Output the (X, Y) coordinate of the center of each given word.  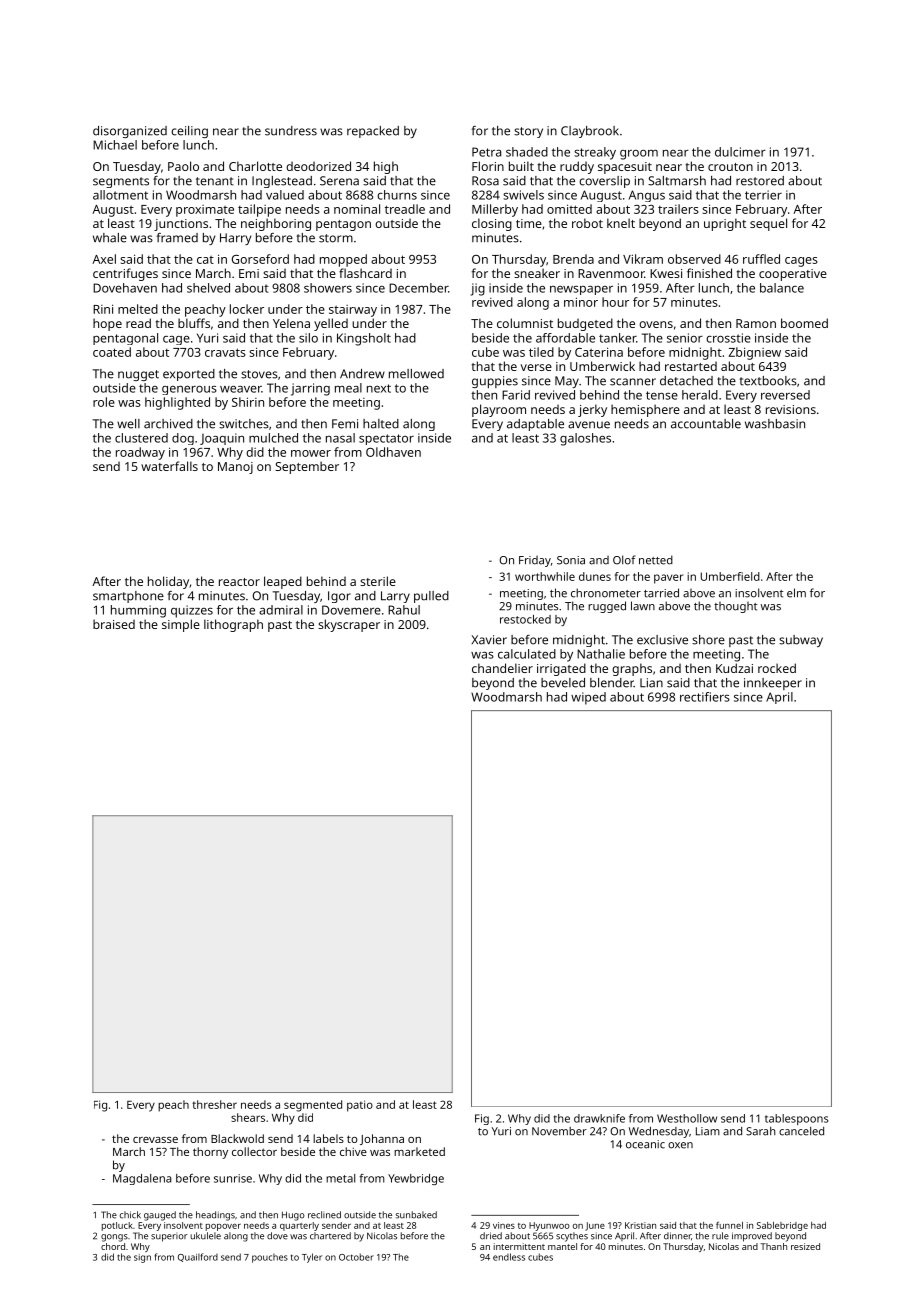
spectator (386, 439)
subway (801, 641)
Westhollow (687, 1118)
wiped (588, 698)
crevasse (155, 1140)
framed (177, 238)
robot (587, 223)
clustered (141, 438)
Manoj (235, 468)
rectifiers (705, 697)
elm (796, 593)
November (559, 1131)
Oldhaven (393, 452)
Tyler (312, 1258)
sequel (768, 224)
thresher (214, 1104)
